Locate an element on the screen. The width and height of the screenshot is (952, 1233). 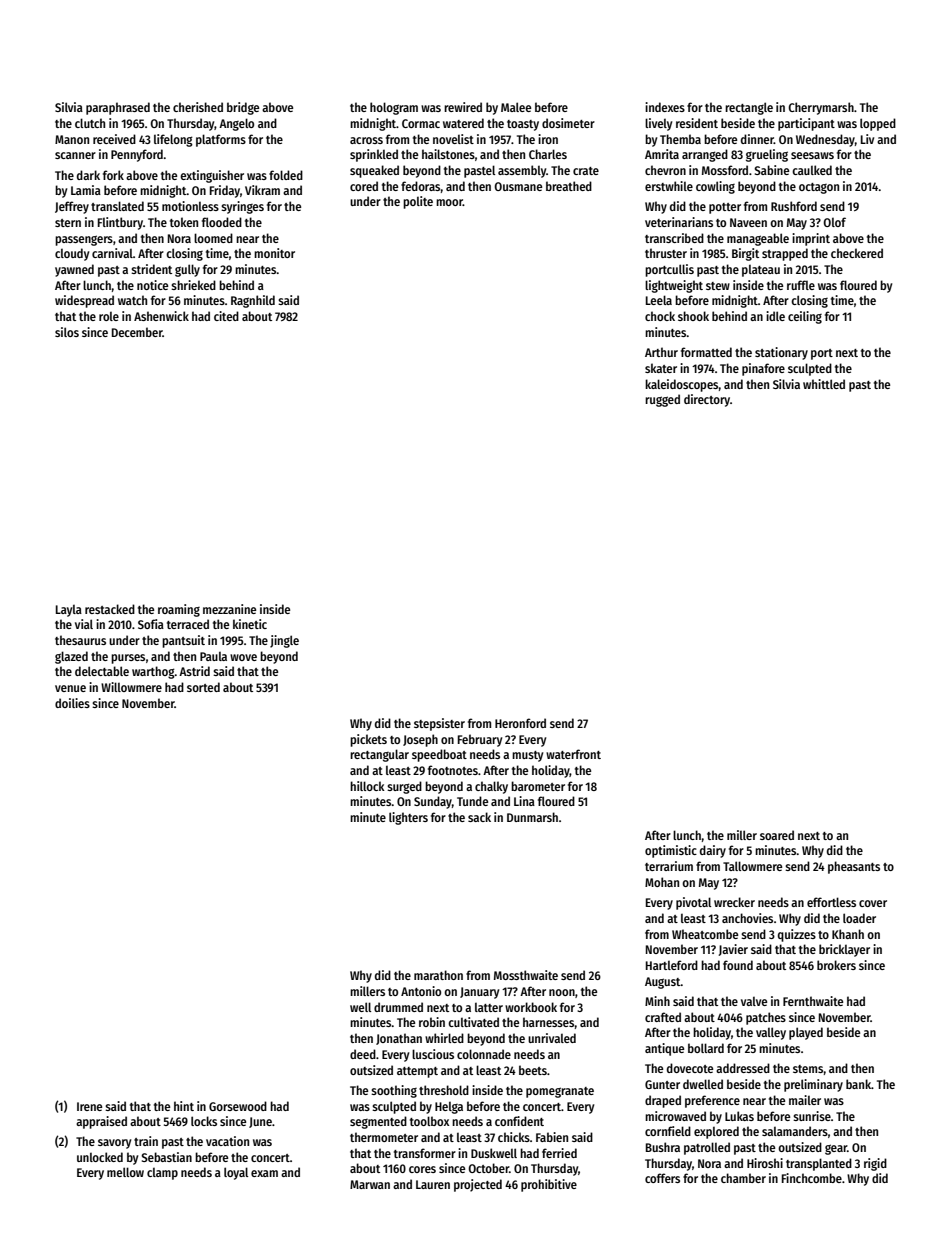
soared is located at coordinates (777, 835).
